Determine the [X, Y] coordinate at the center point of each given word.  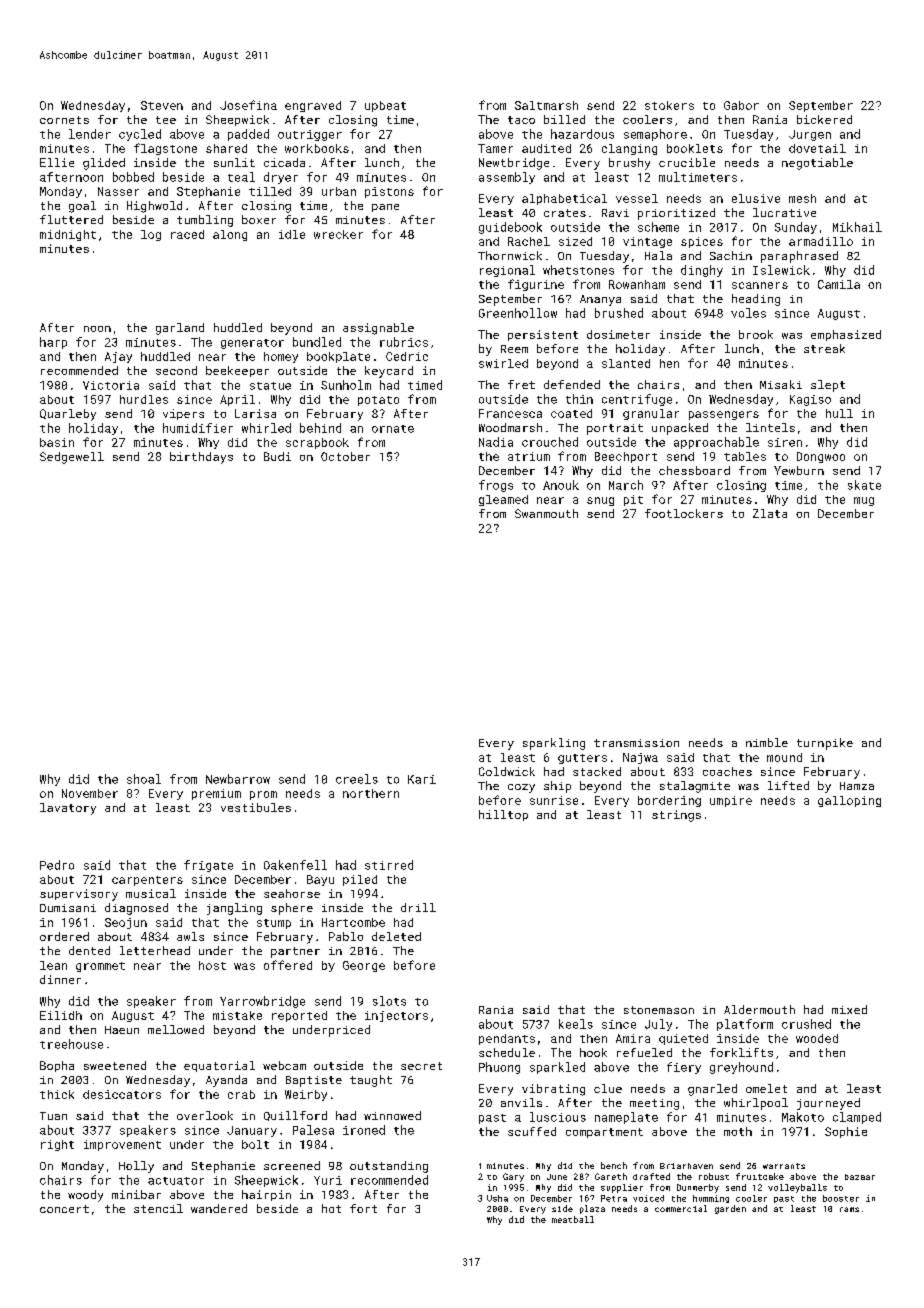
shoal [144, 779]
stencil [158, 1208]
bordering [669, 801]
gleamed [503, 500]
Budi [277, 456]
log [151, 235]
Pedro [57, 865]
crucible [687, 162]
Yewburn [799, 470]
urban [339, 191]
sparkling [554, 744]
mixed [849, 1009]
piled [360, 880]
